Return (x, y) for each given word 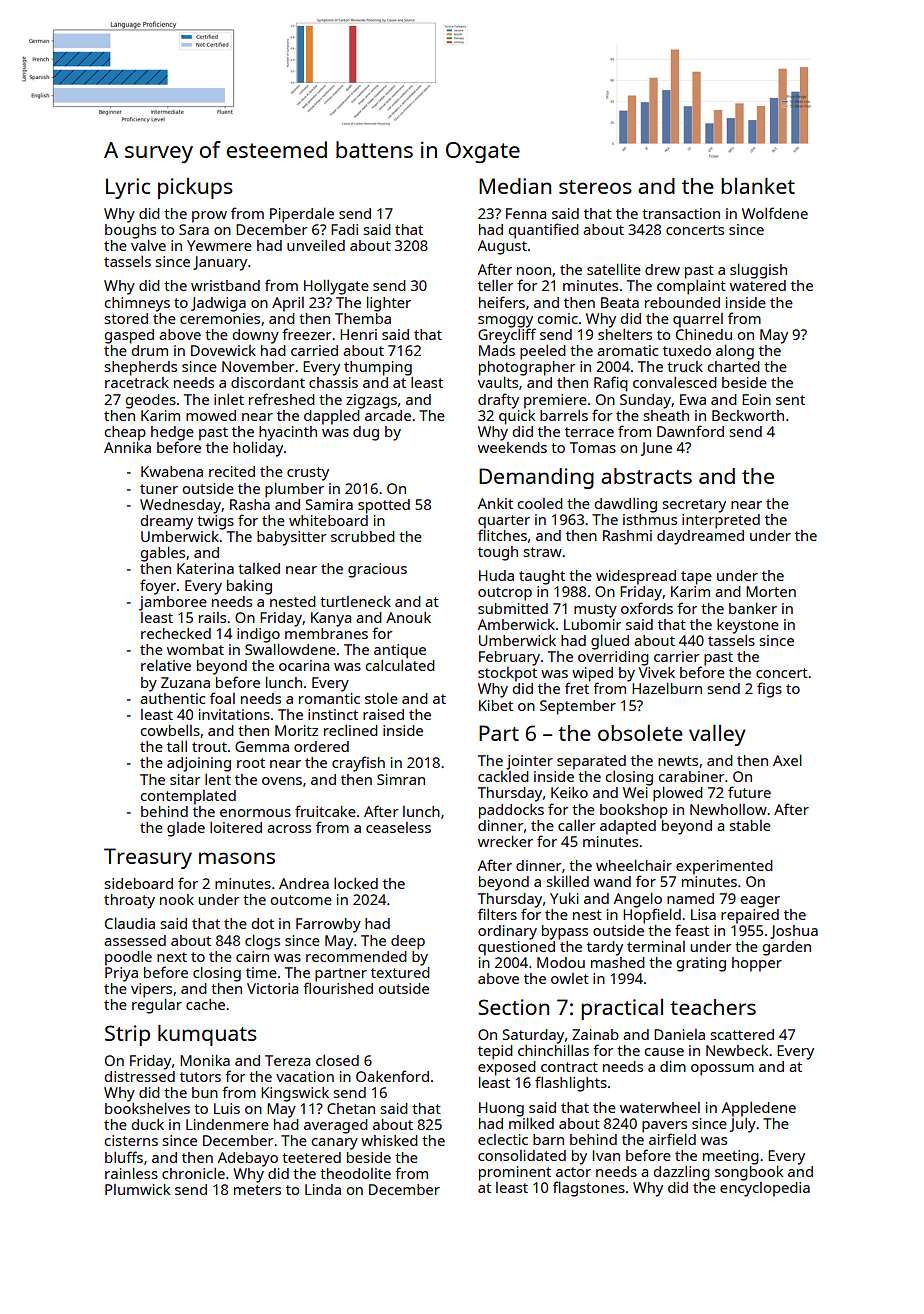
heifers (502, 302)
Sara (194, 229)
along (735, 352)
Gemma (262, 746)
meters (257, 1190)
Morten (771, 591)
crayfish (358, 764)
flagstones (589, 1189)
